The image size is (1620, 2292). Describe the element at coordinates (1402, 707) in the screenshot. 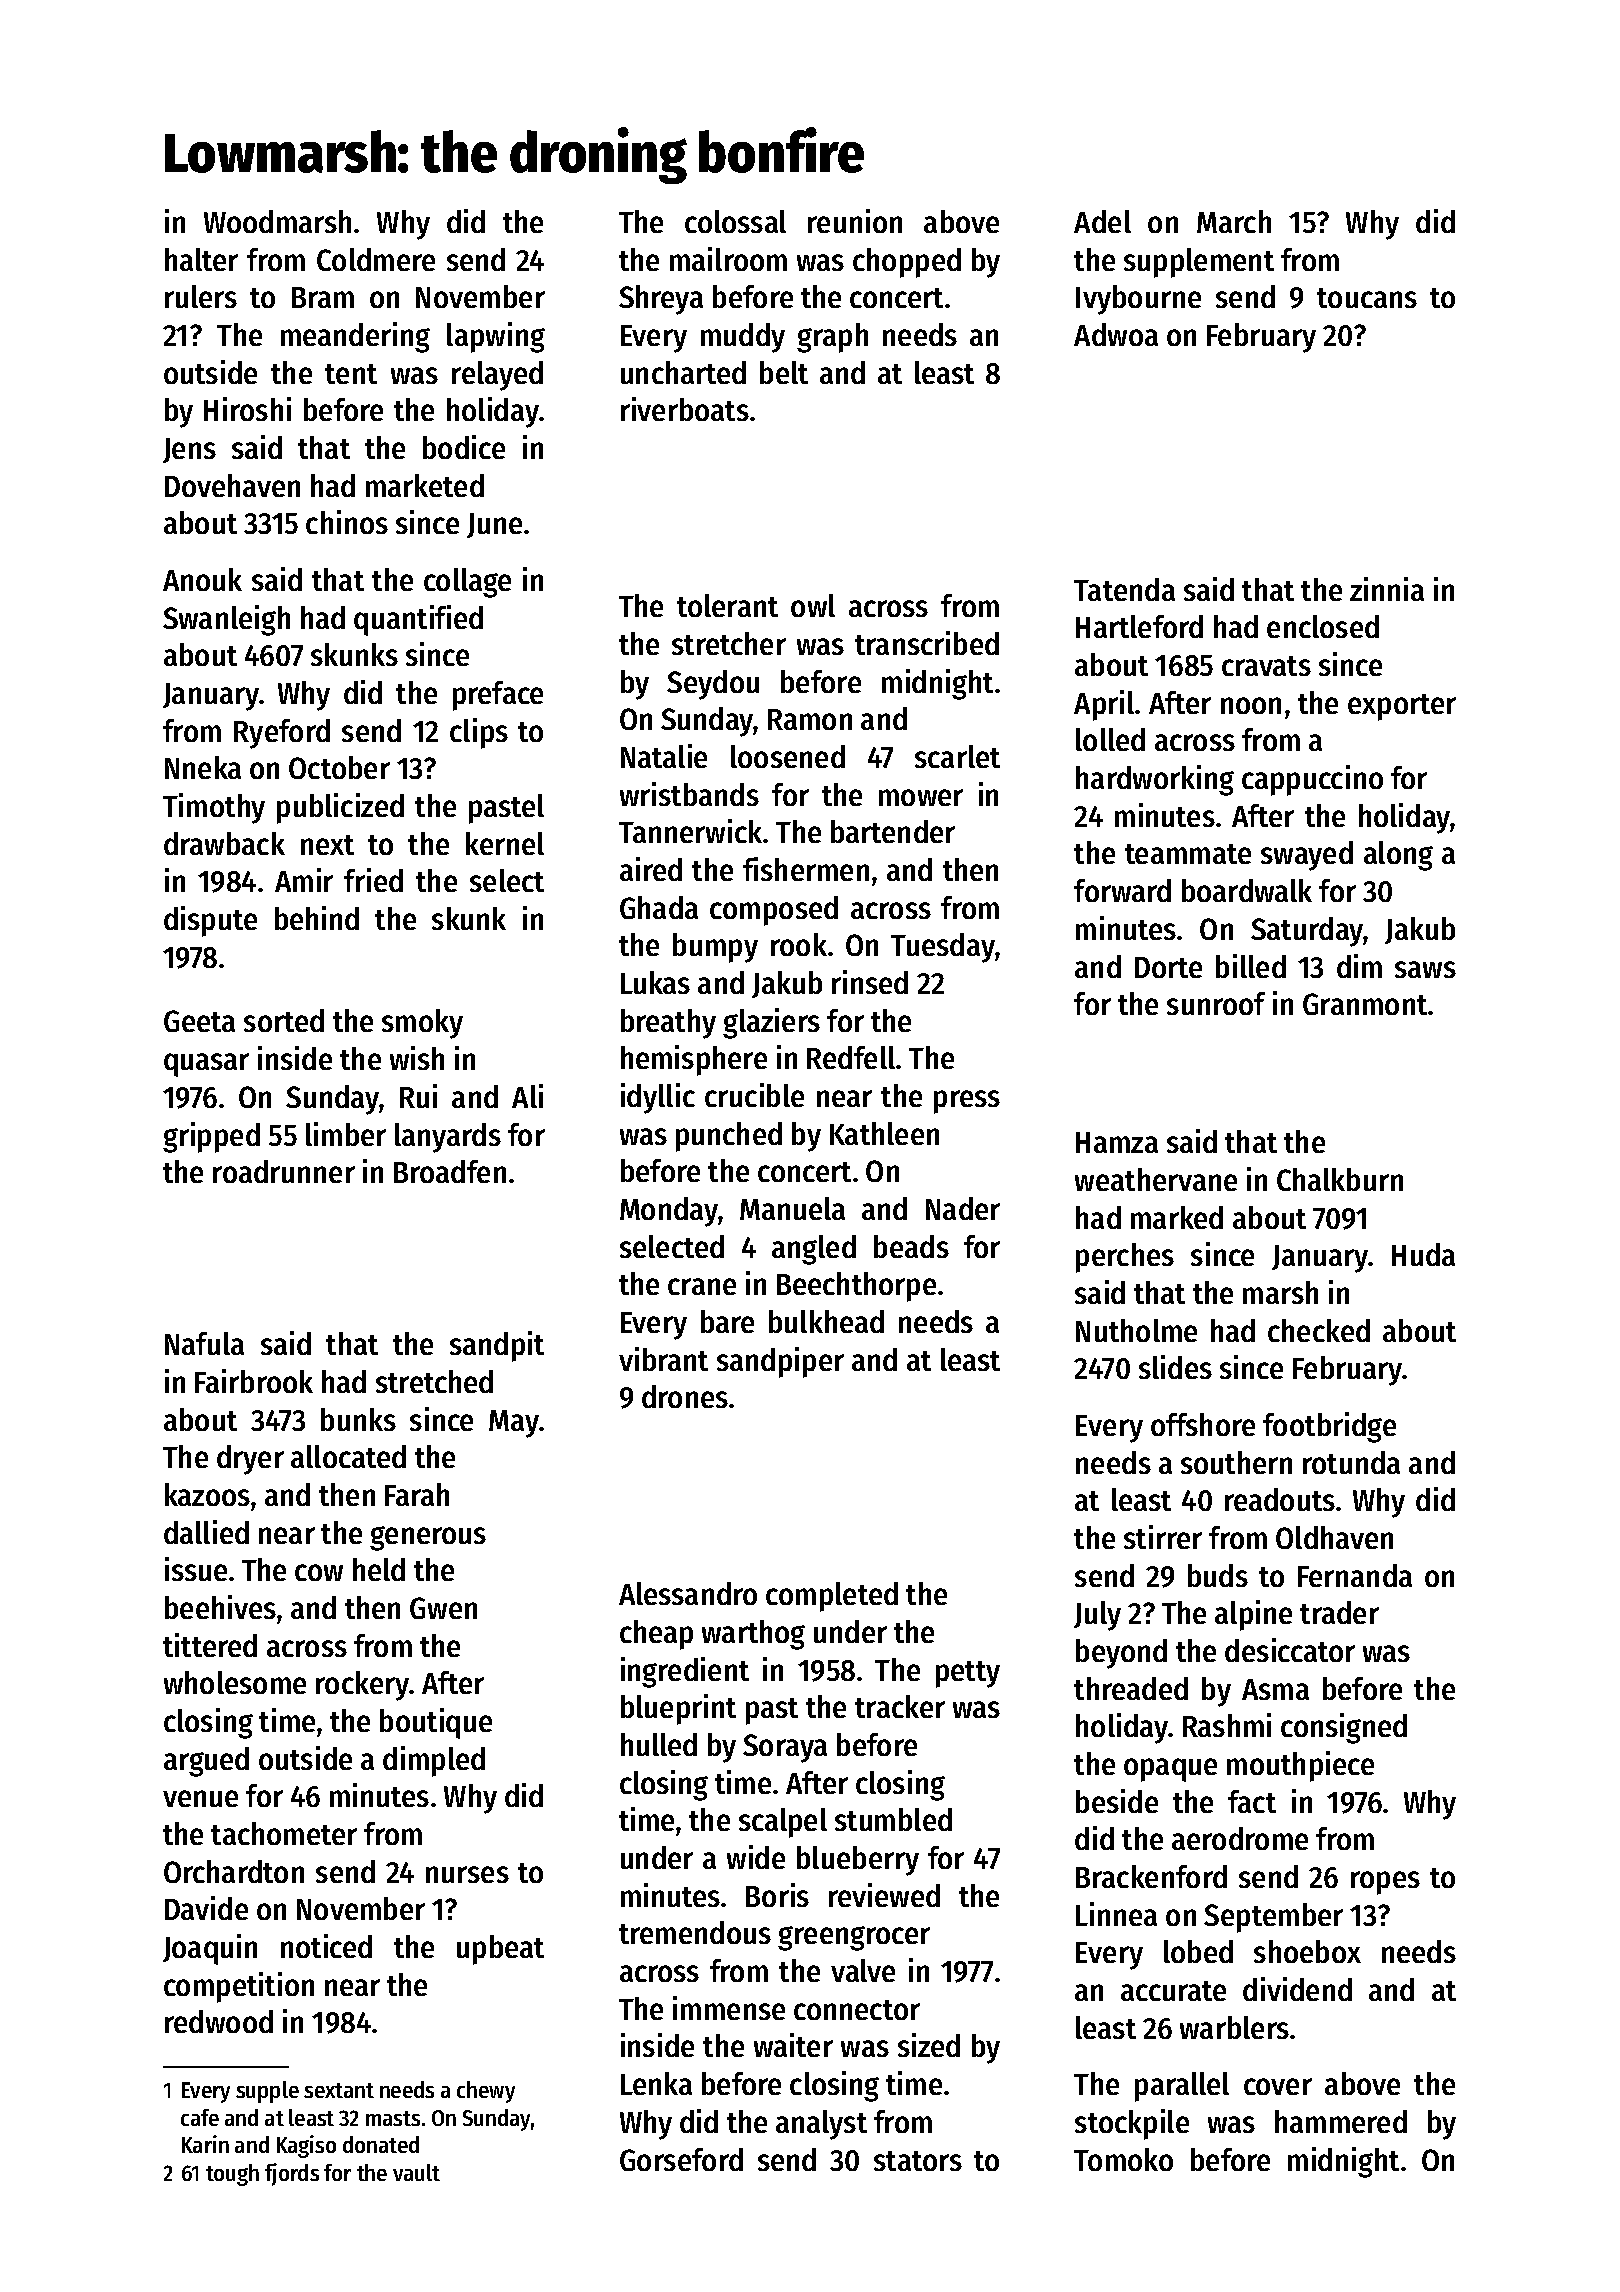

I see `exporter` at that location.
